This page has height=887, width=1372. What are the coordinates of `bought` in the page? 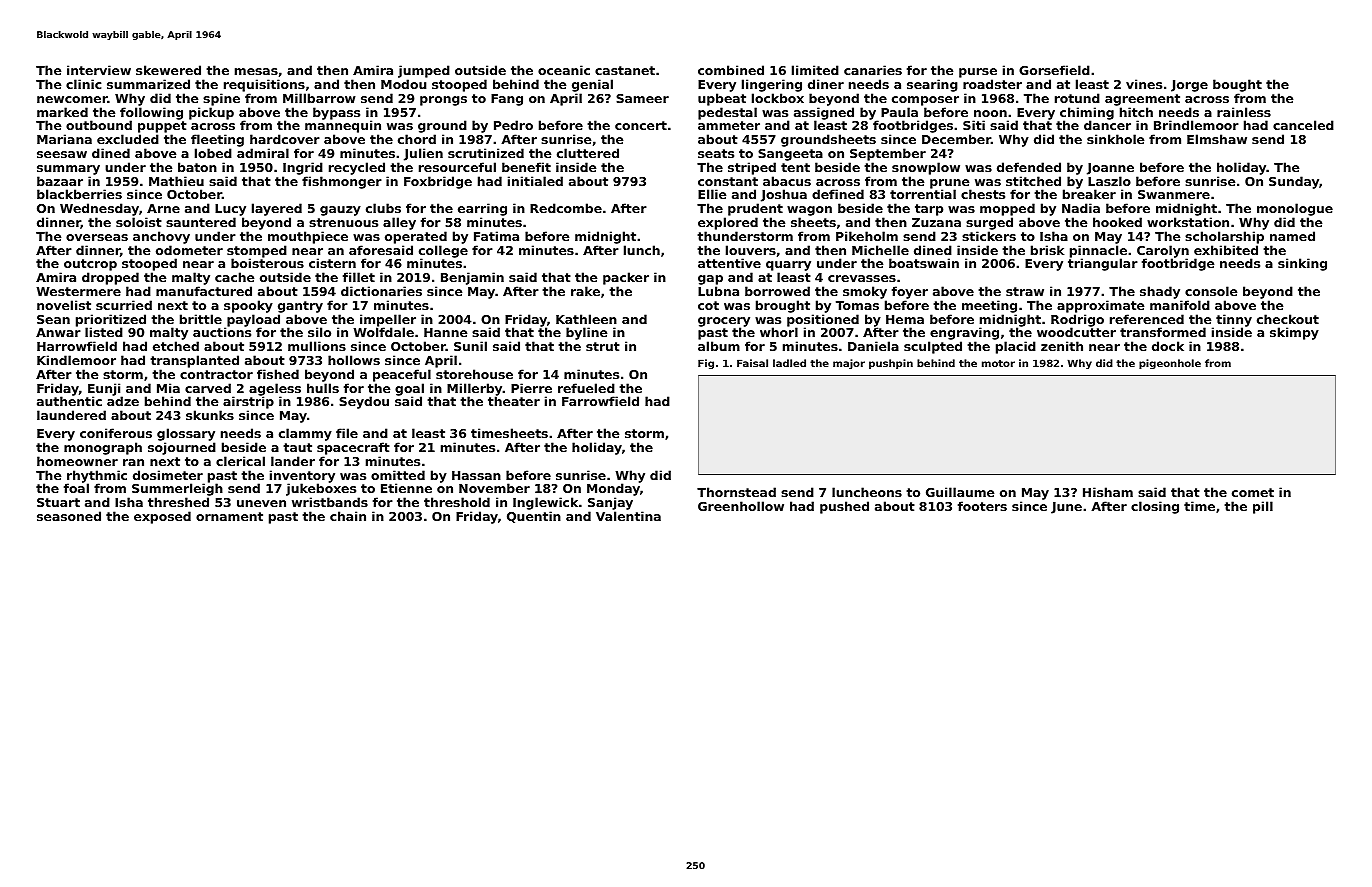 It's located at (1237, 85).
